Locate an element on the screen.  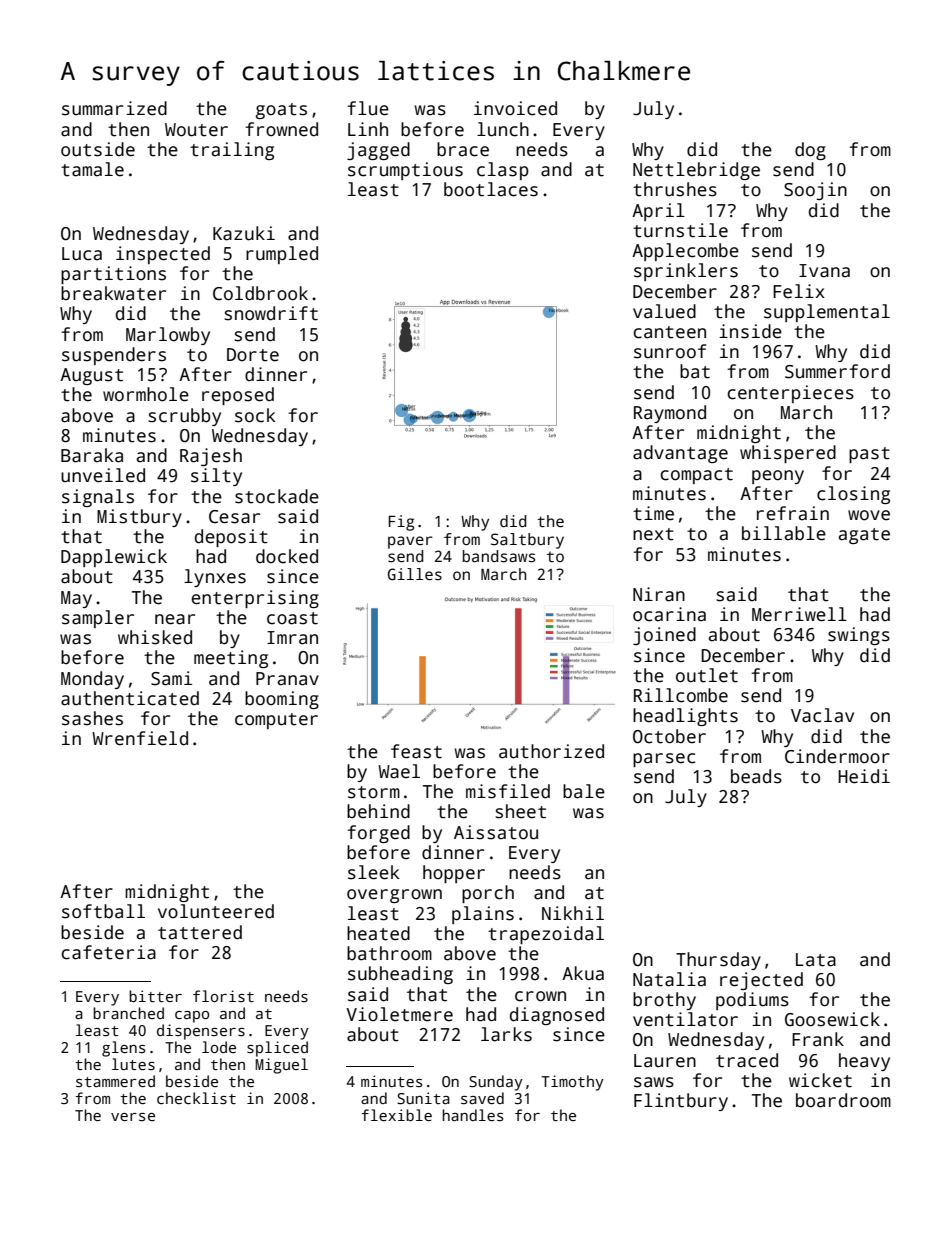
time is located at coordinates (653, 513).
